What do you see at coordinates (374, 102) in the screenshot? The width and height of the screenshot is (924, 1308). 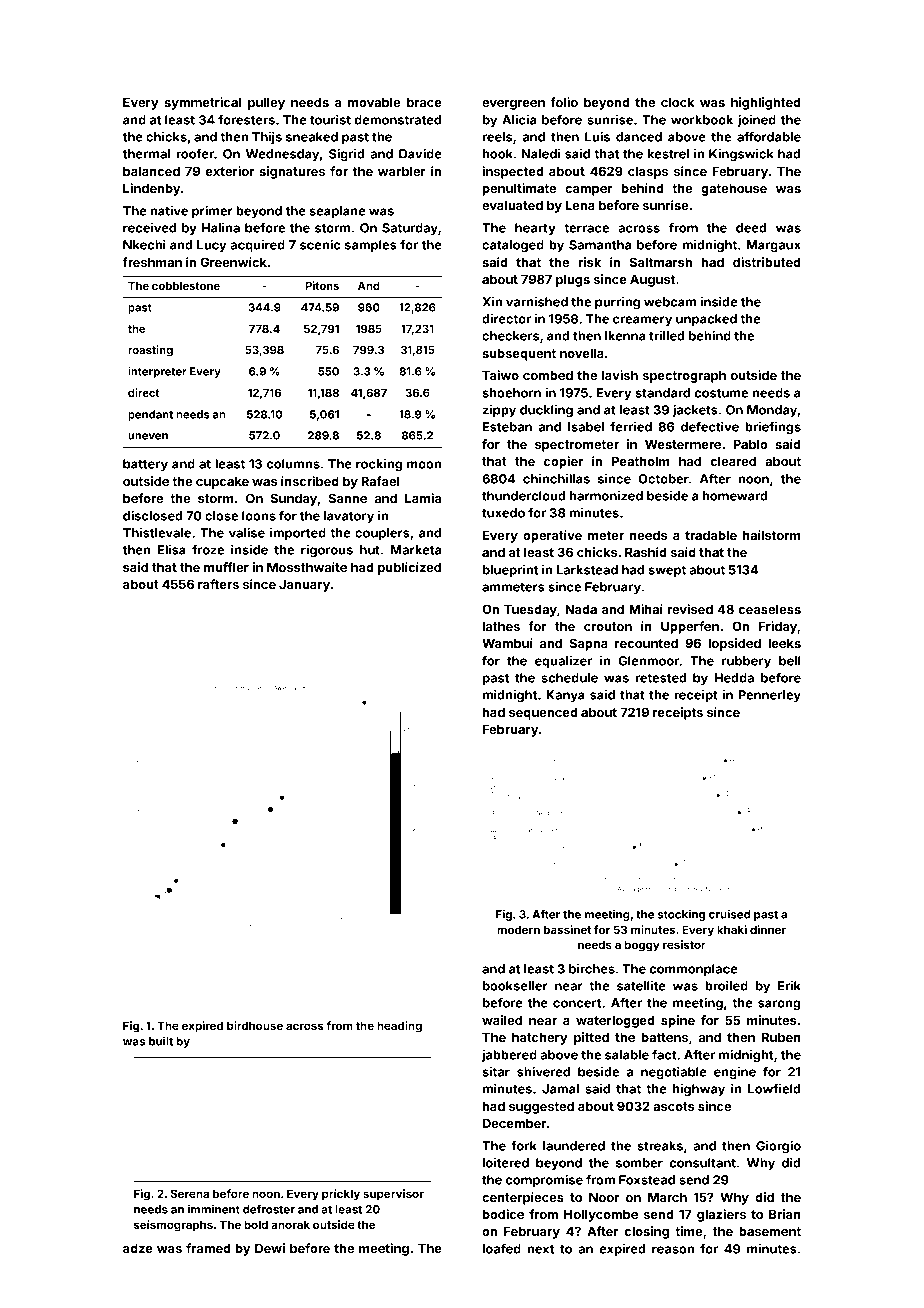 I see `movable` at bounding box center [374, 102].
